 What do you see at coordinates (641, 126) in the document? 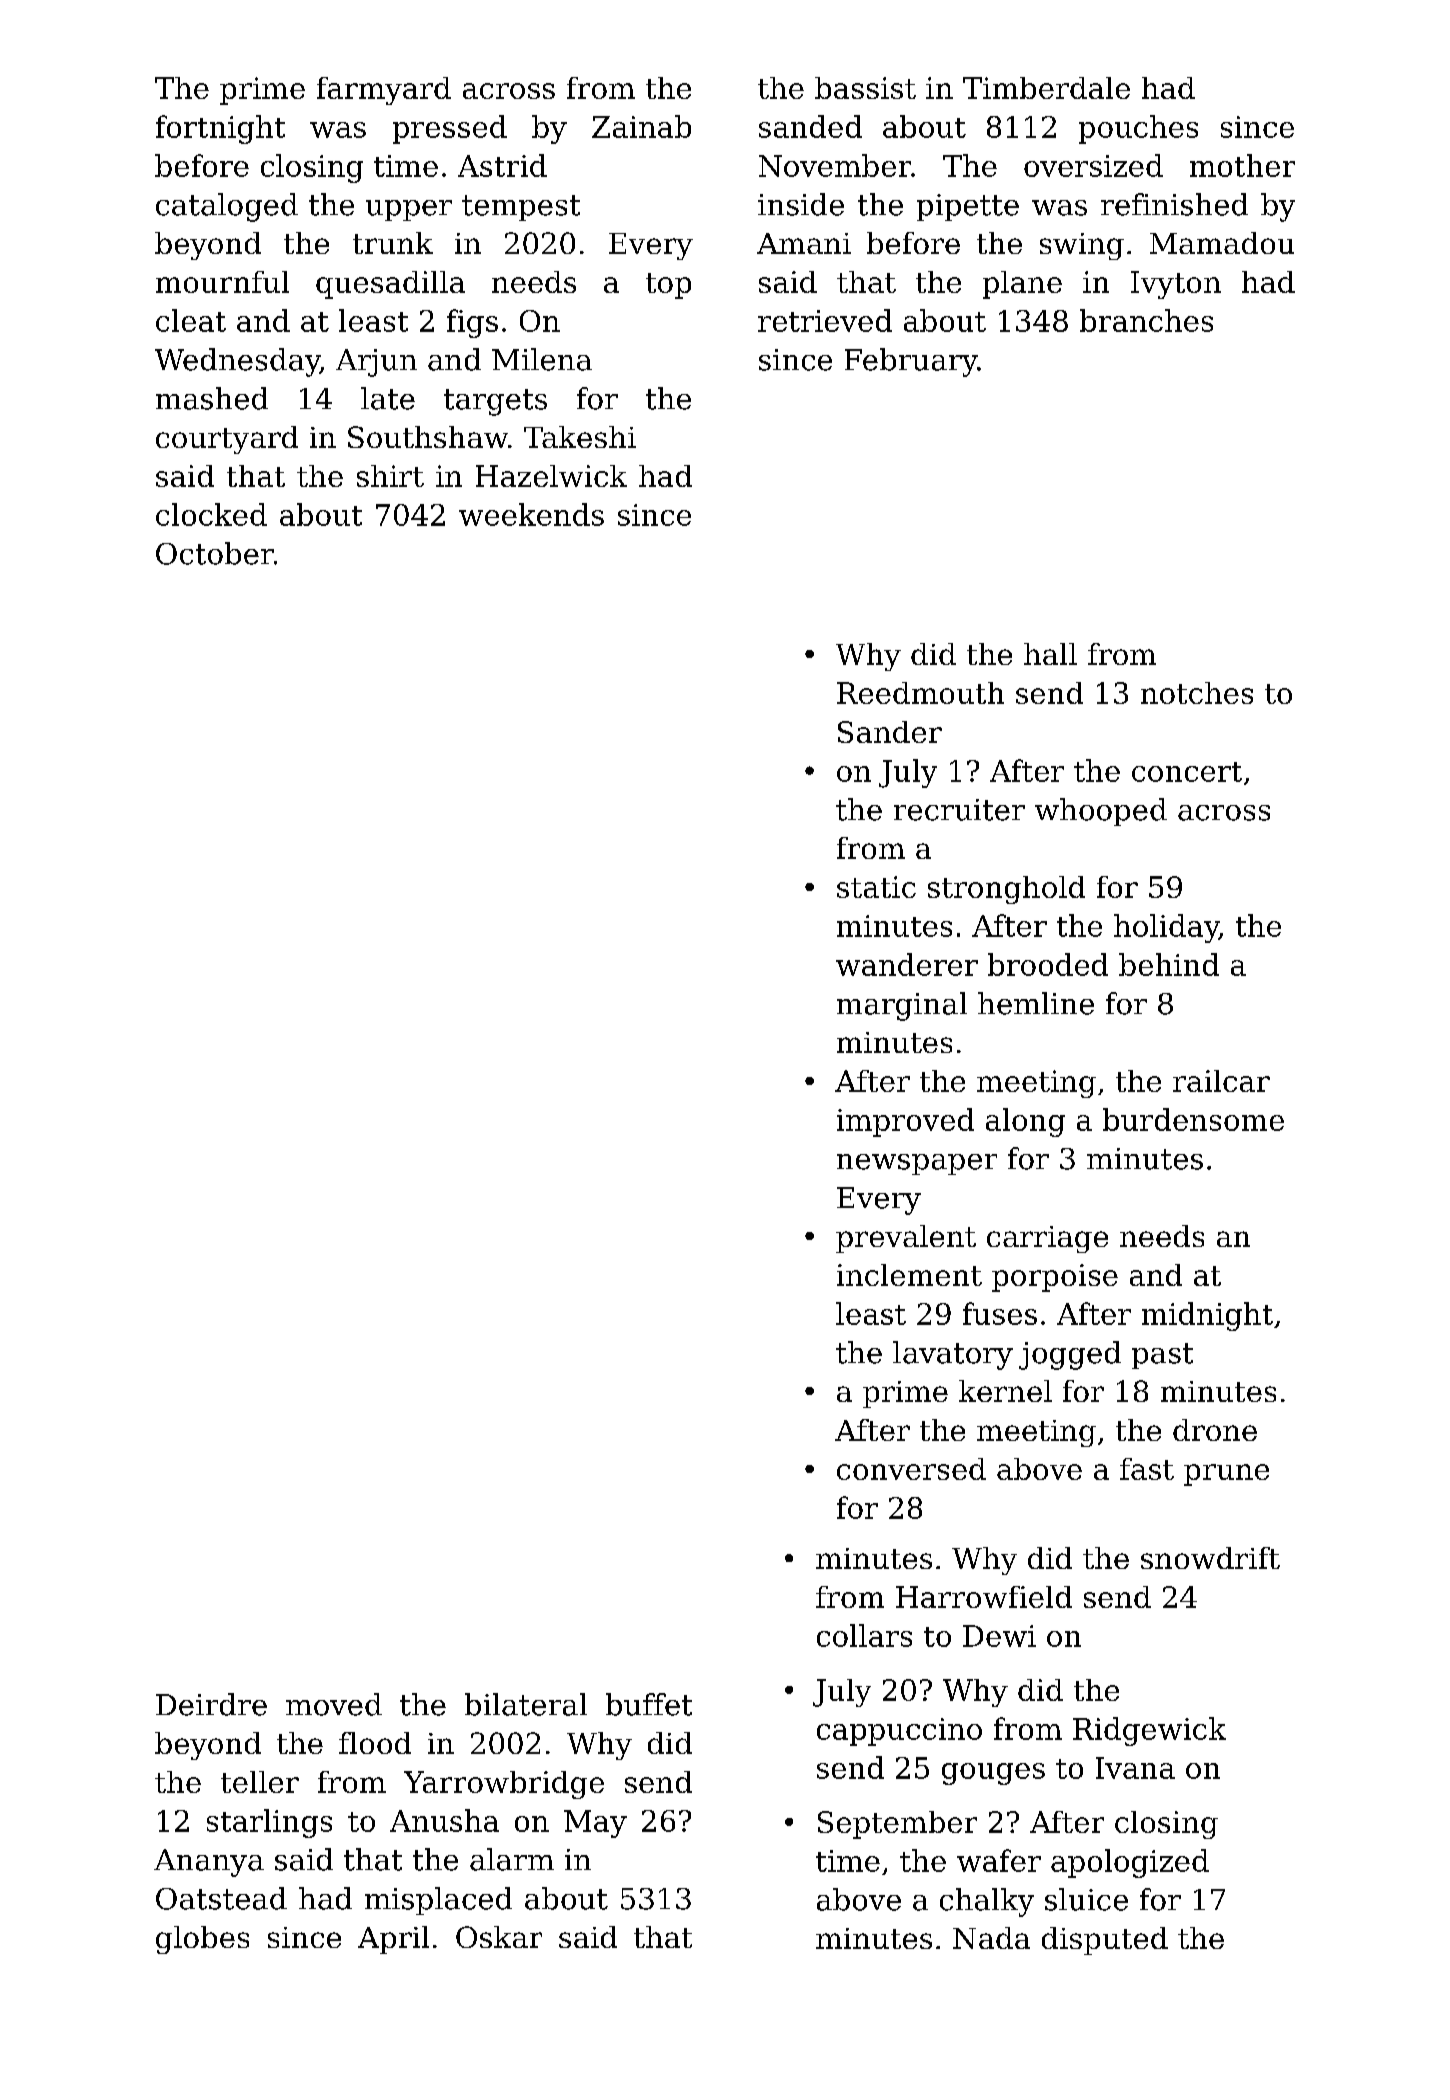
I see `Zainab` at bounding box center [641, 126].
